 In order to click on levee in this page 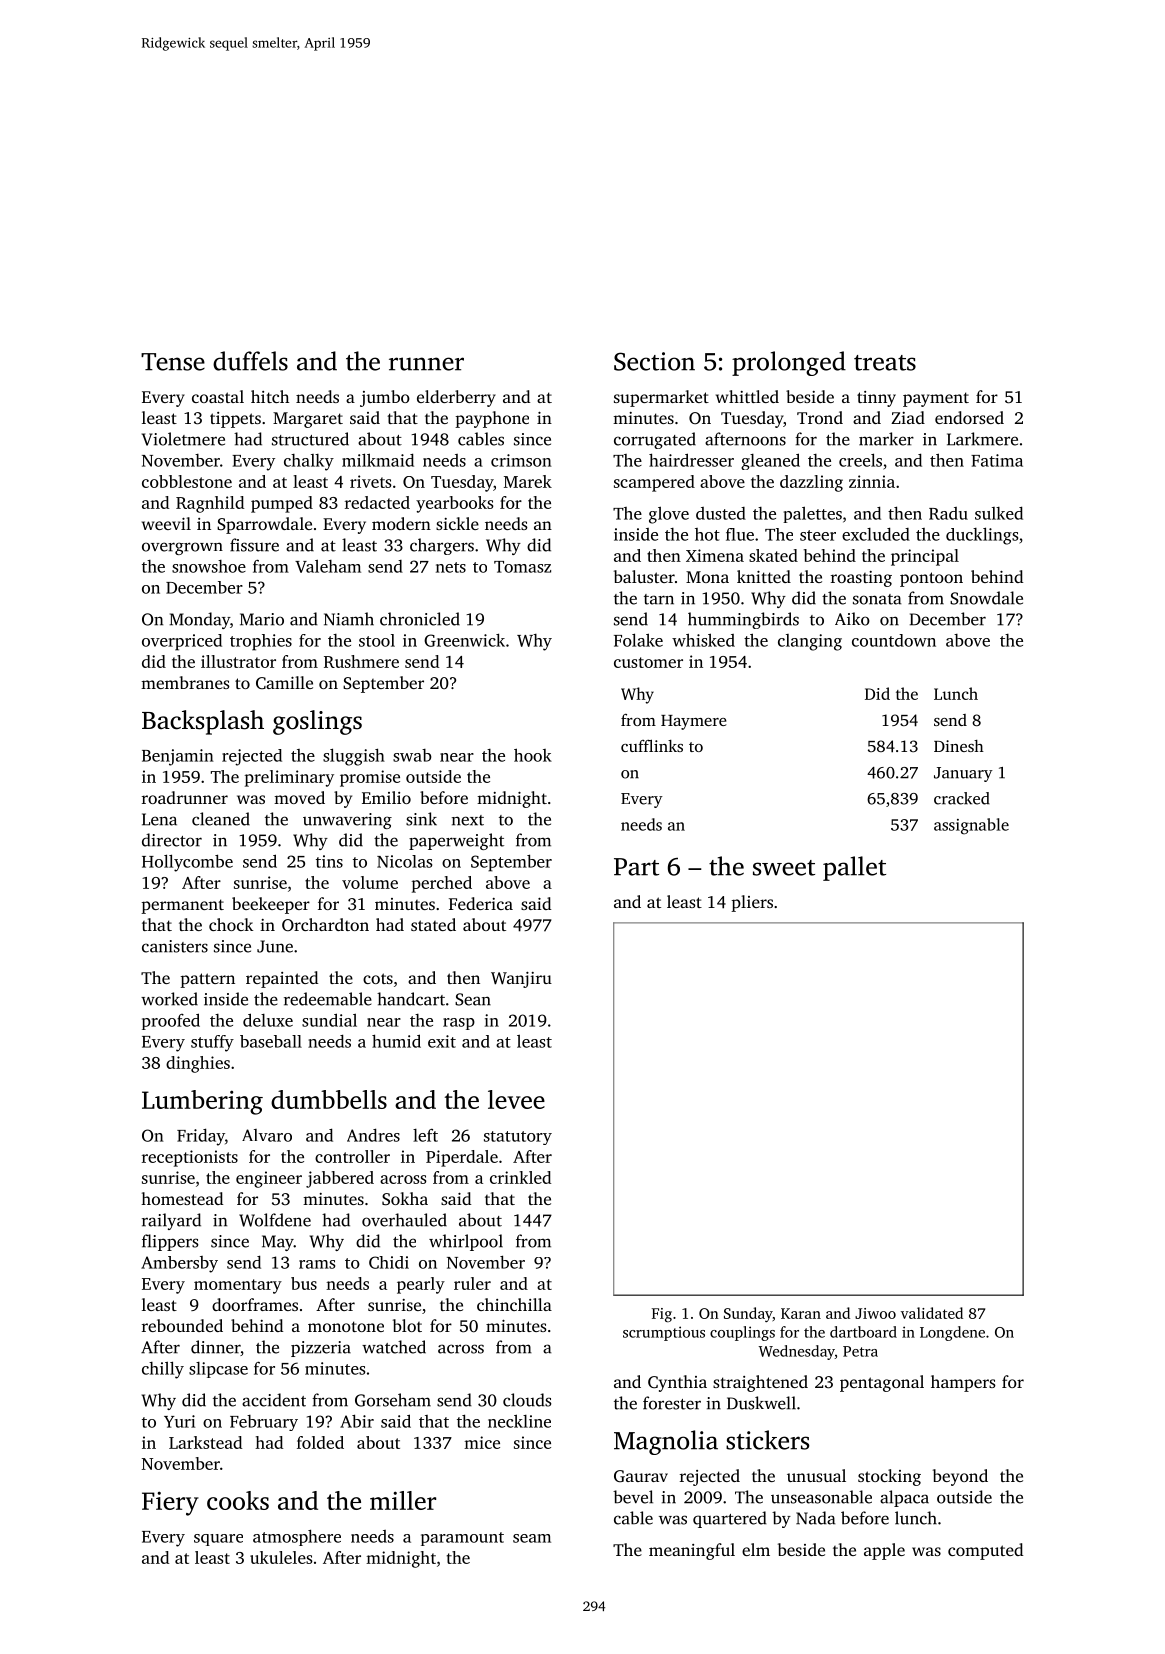, I will do `click(516, 1099)`.
